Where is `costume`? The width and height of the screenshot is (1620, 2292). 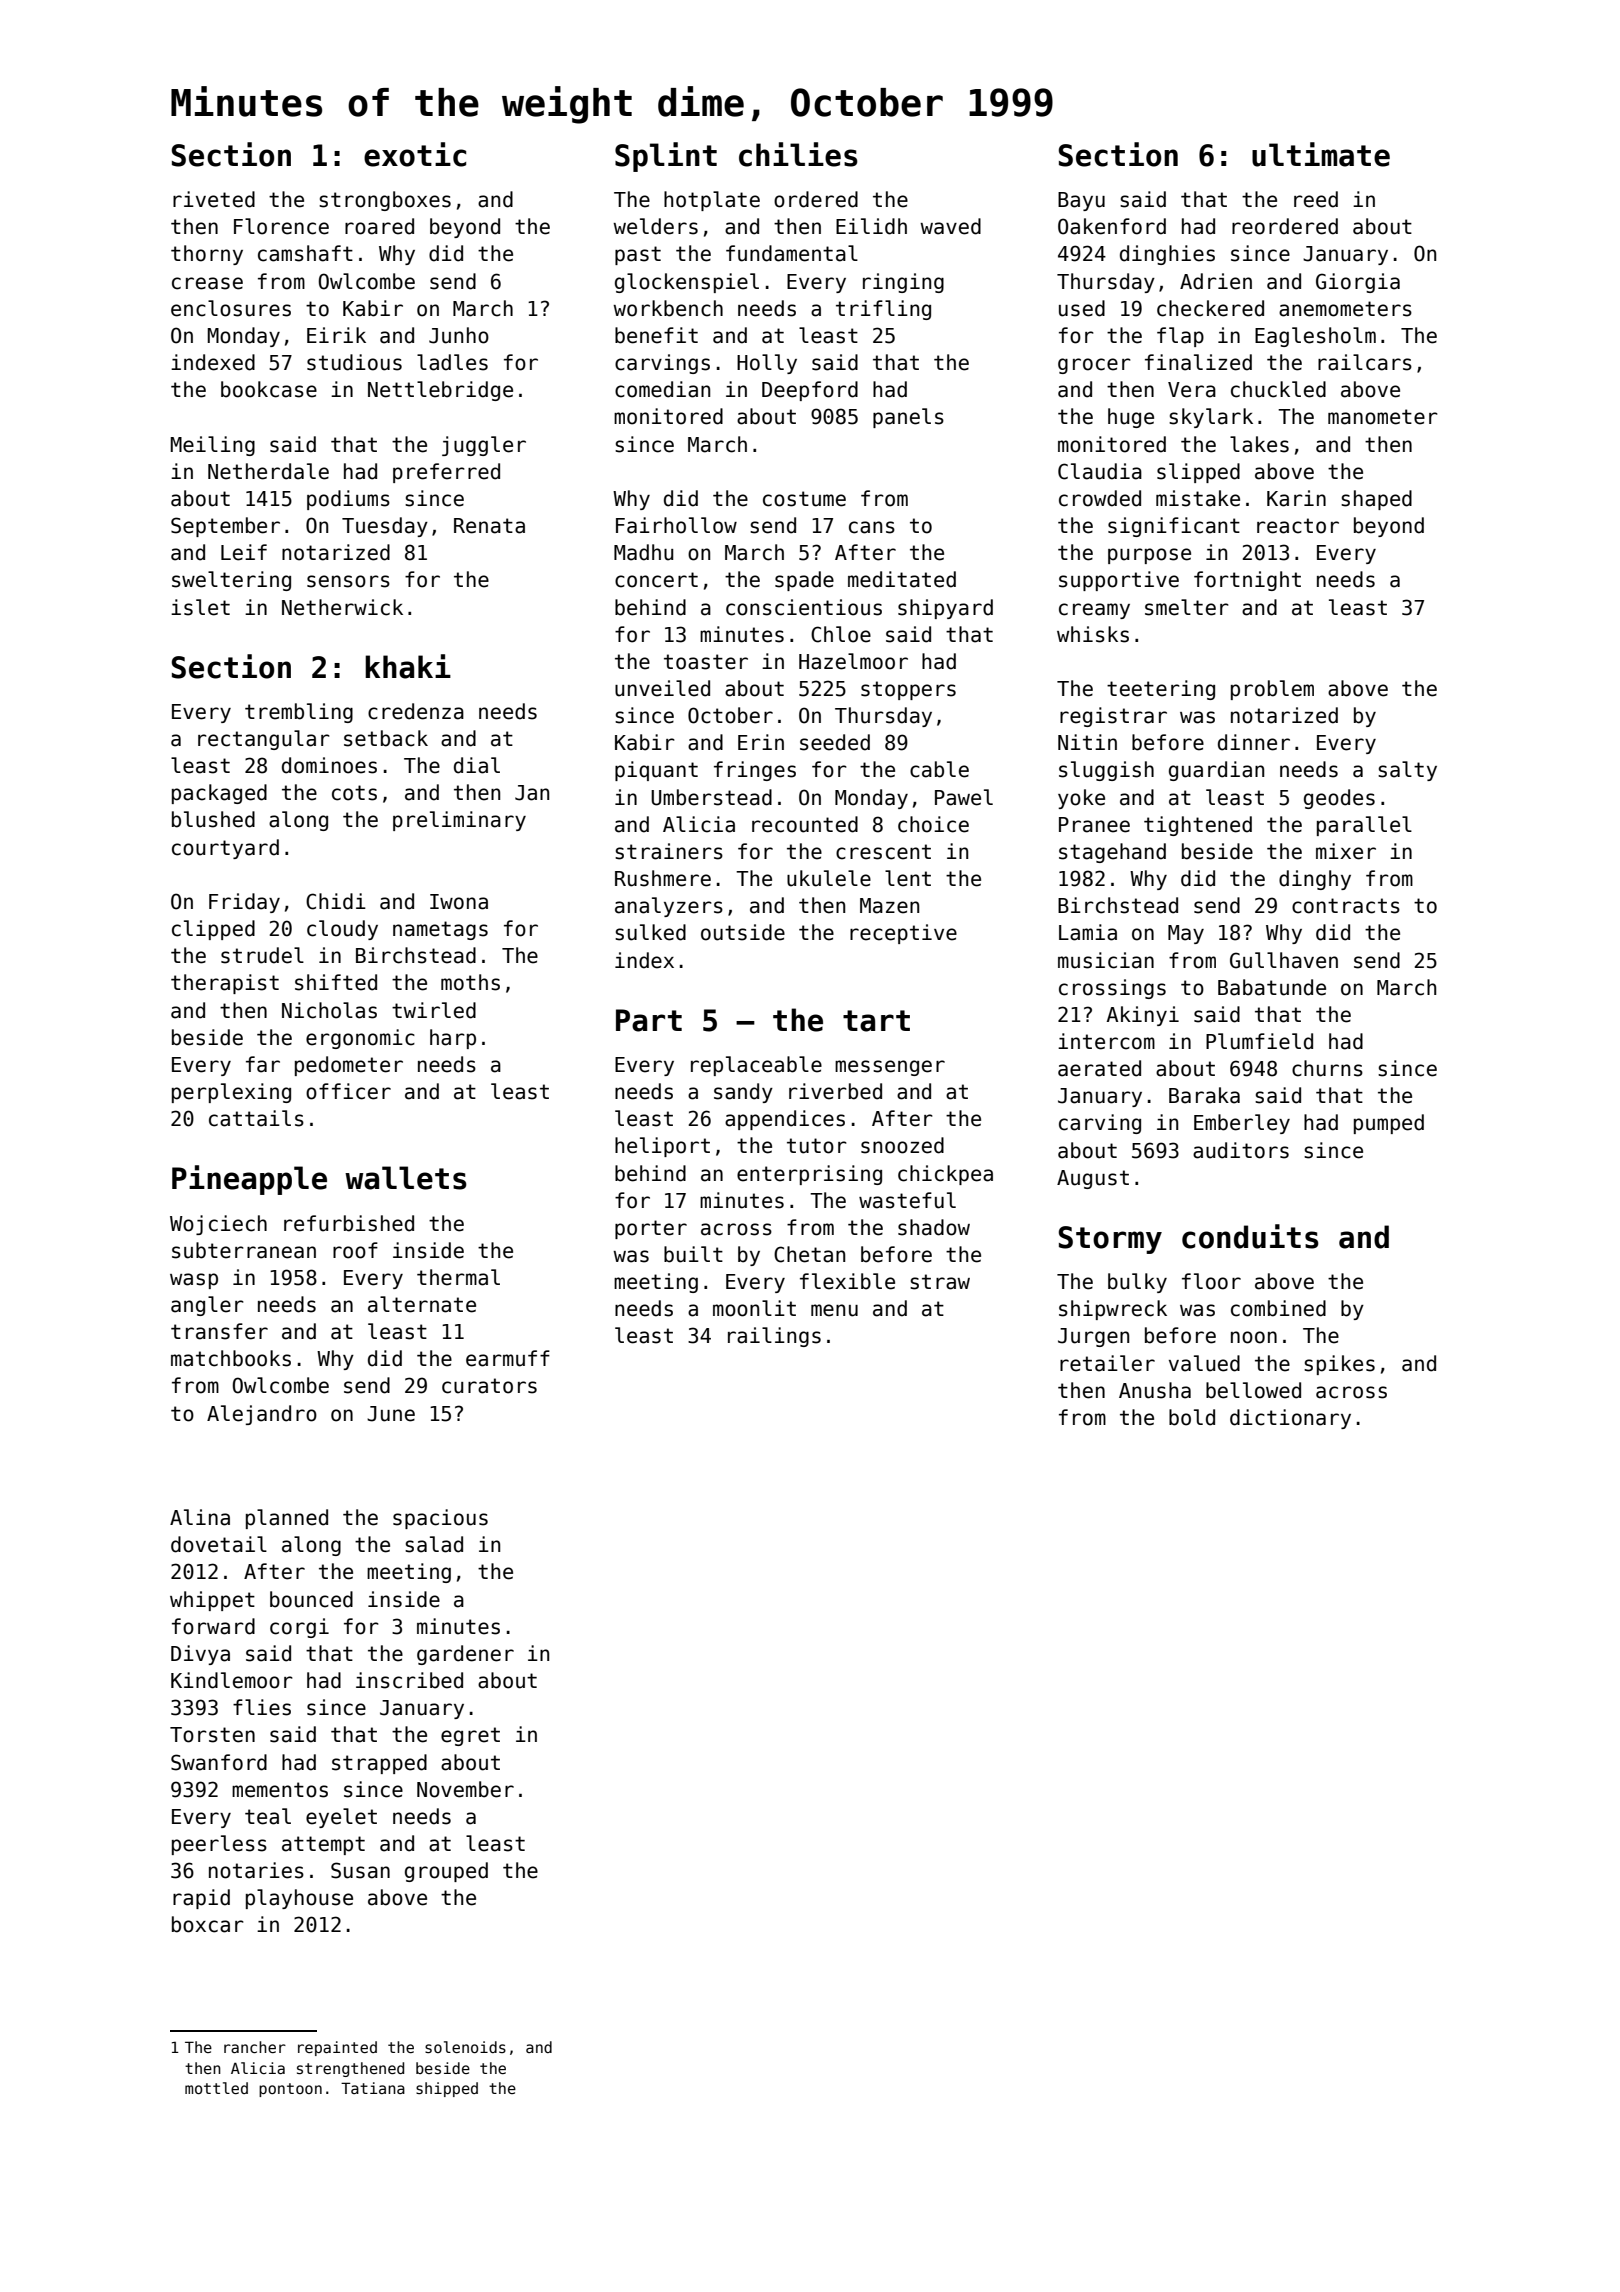
costume is located at coordinates (804, 499).
